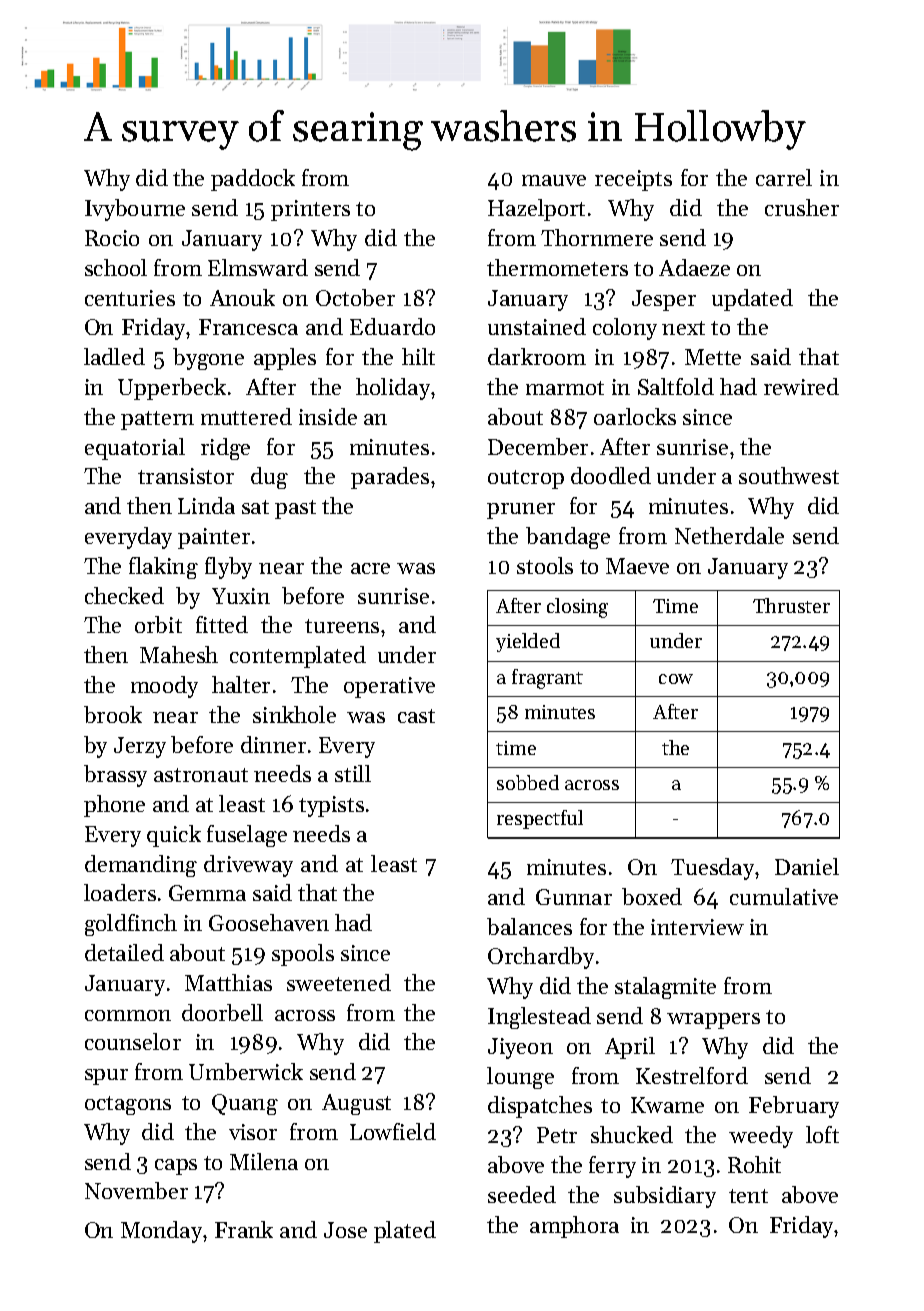  I want to click on pruner, so click(521, 511).
